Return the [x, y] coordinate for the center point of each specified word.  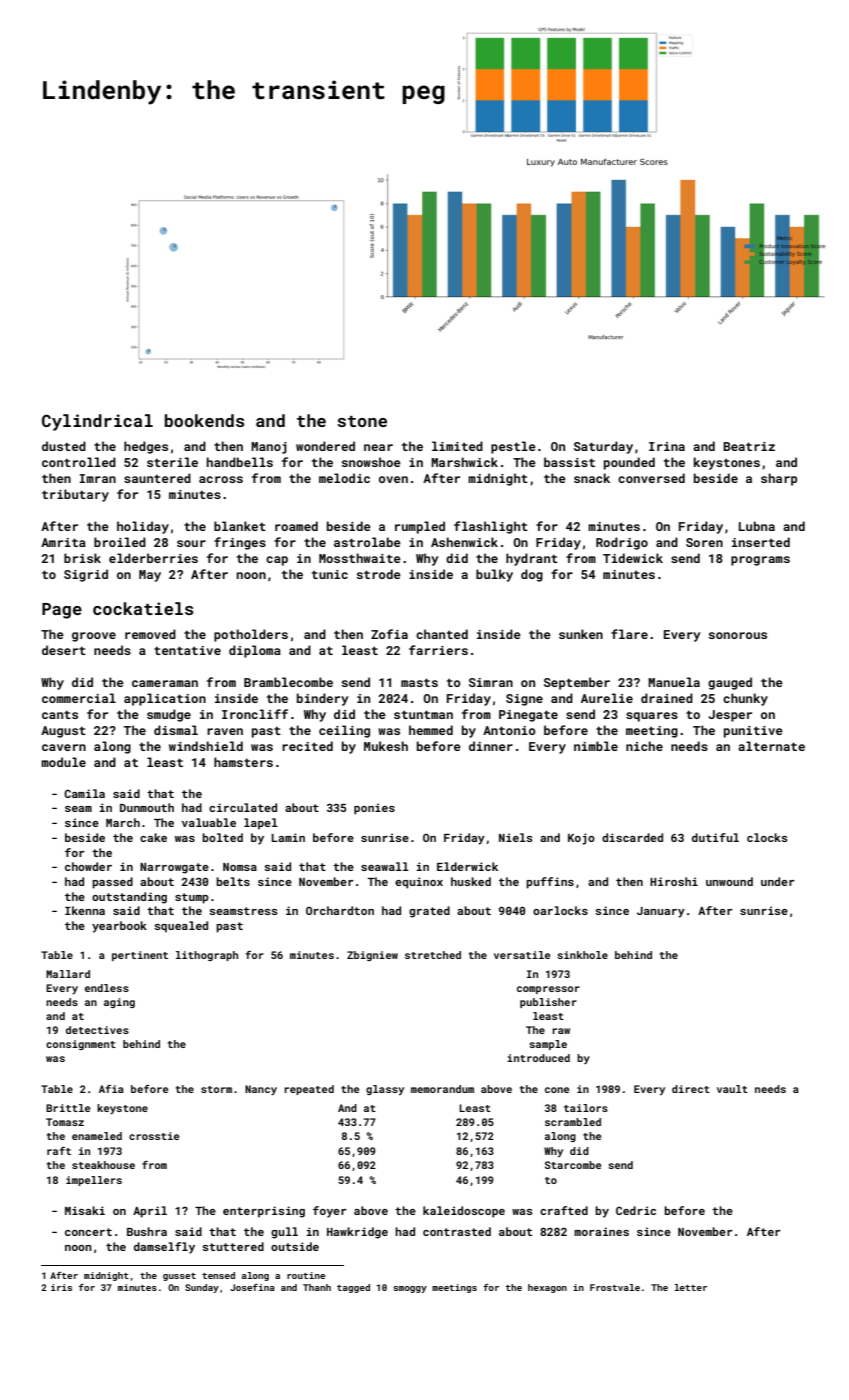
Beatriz [749, 446]
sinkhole [582, 955]
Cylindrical [97, 422]
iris [61, 1287]
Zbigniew [372, 956]
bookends [205, 420]
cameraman [165, 683]
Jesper [730, 716]
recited [307, 746]
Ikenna [85, 910]
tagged [353, 1288]
